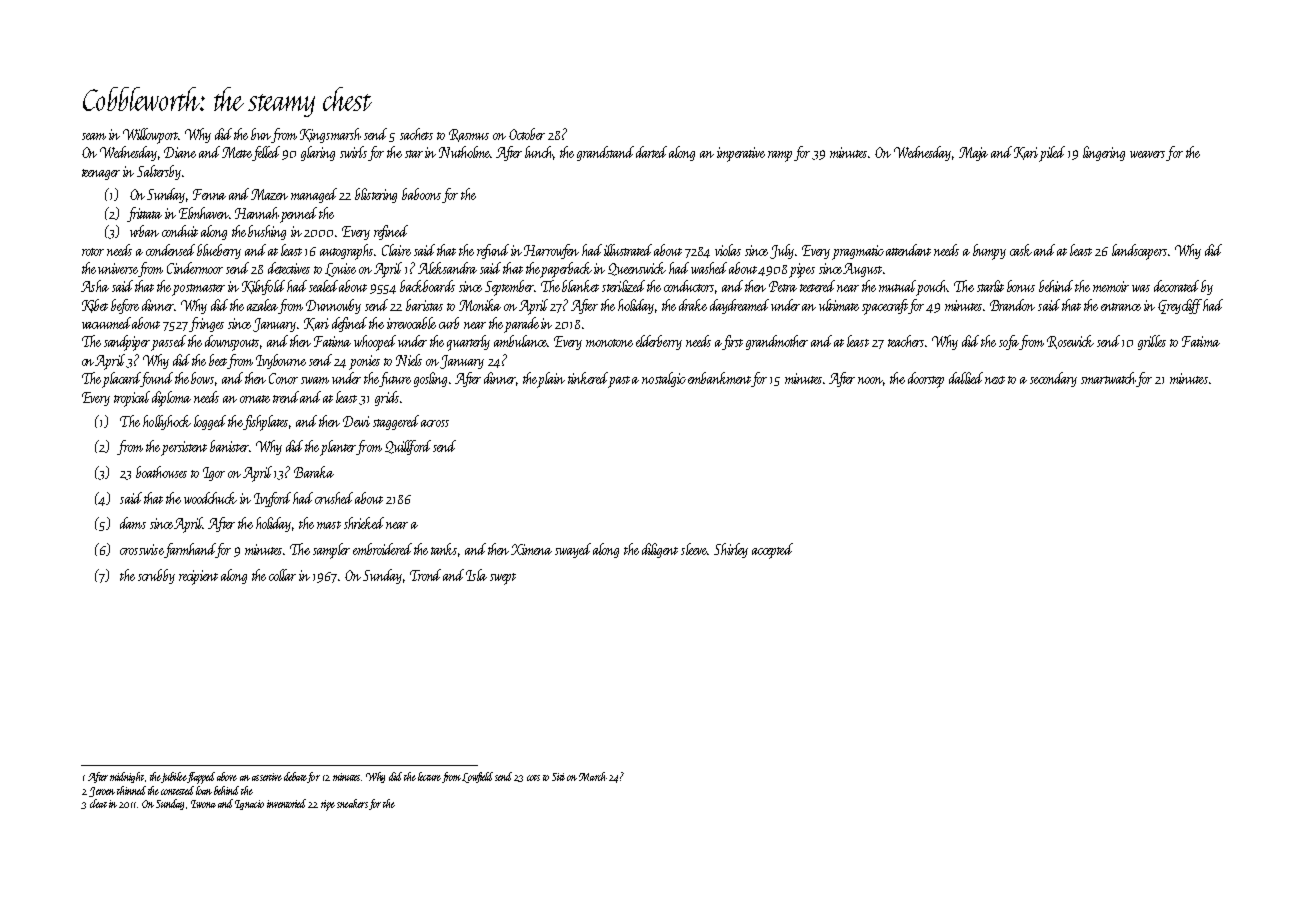  What do you see at coordinates (1052, 154) in the screenshot?
I see `piled` at bounding box center [1052, 154].
